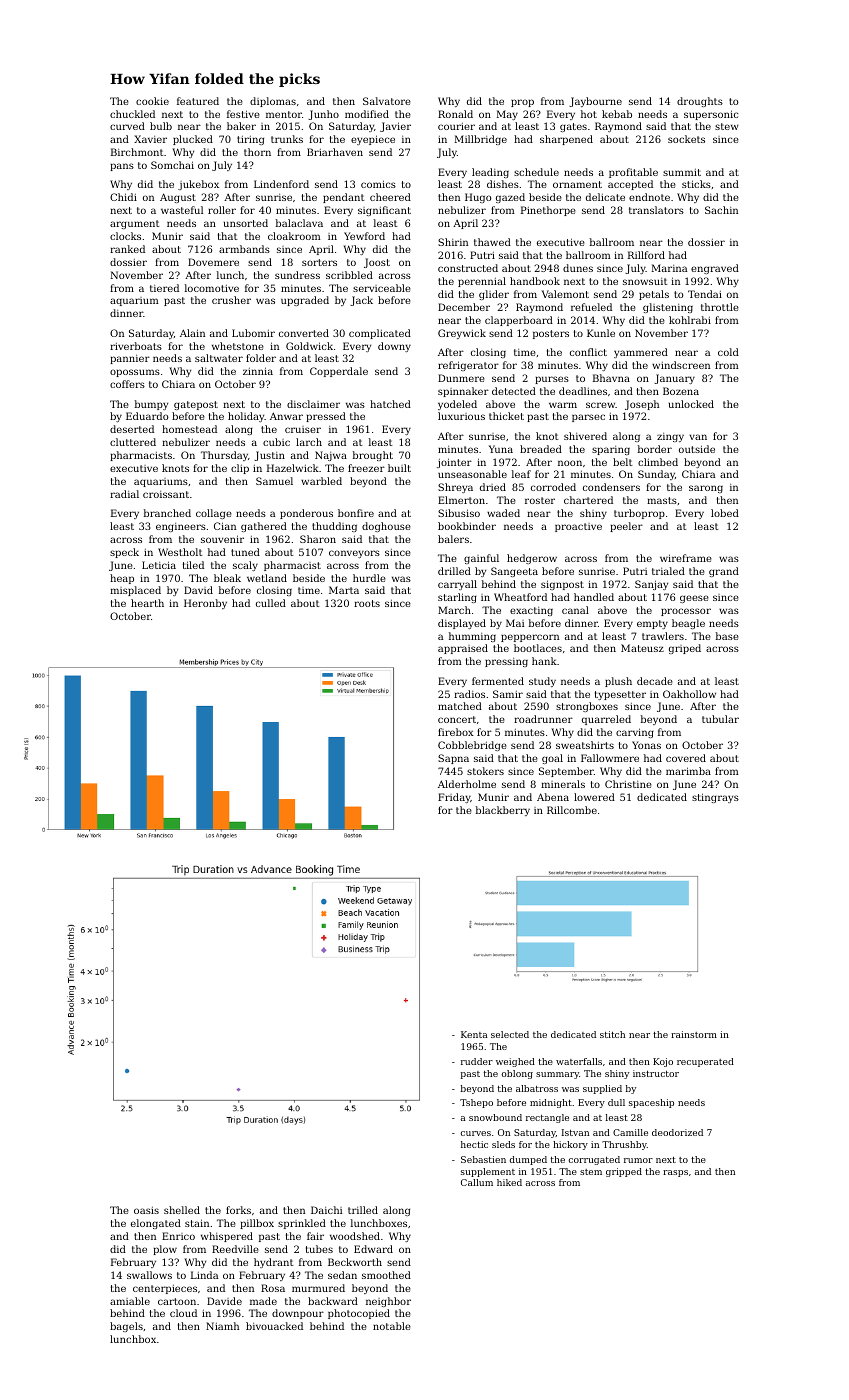 The width and height of the page is (849, 1400). Describe the element at coordinates (468, 268) in the page. I see `constructed` at that location.
